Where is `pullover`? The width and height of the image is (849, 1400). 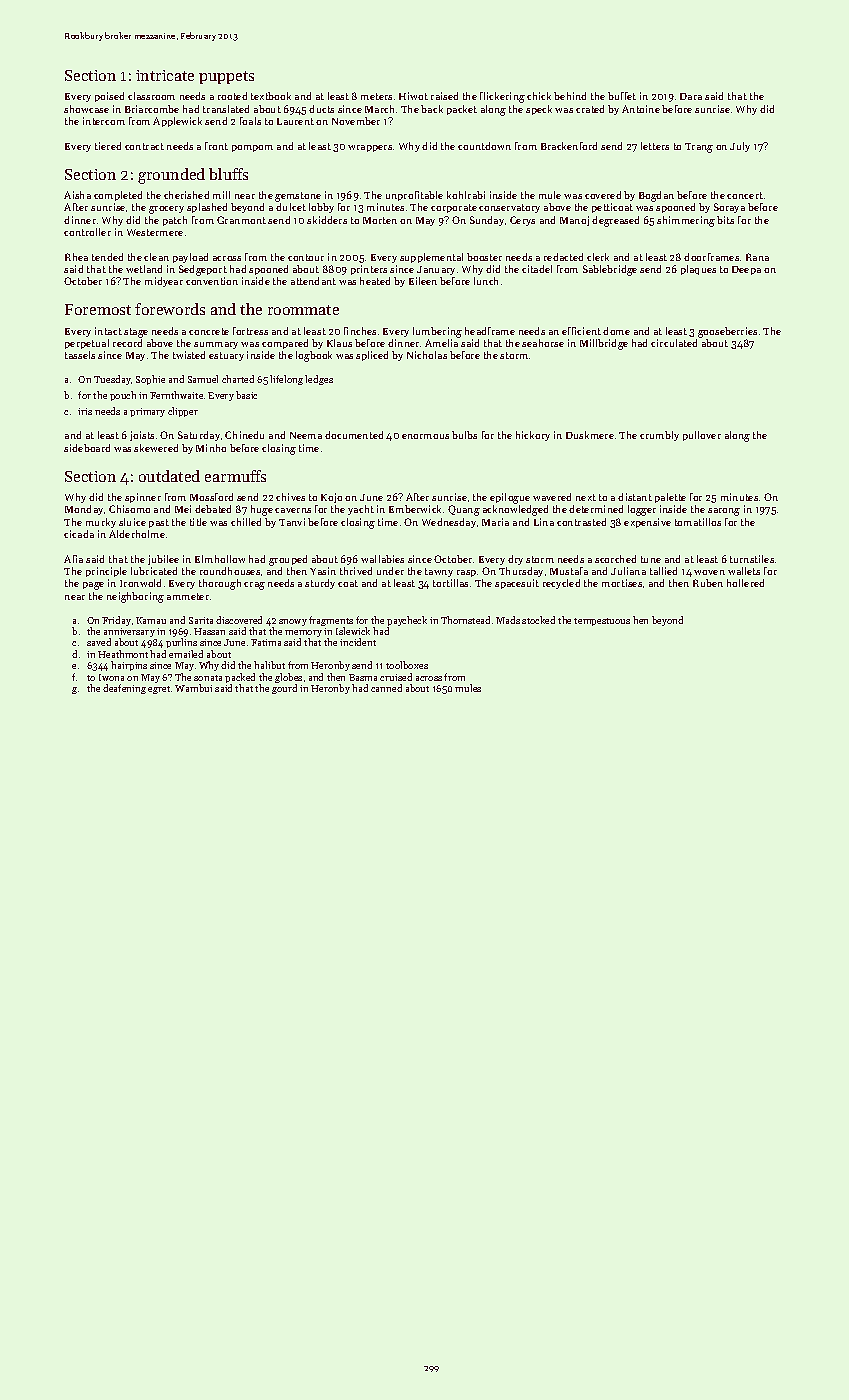 pullover is located at coordinates (702, 436).
